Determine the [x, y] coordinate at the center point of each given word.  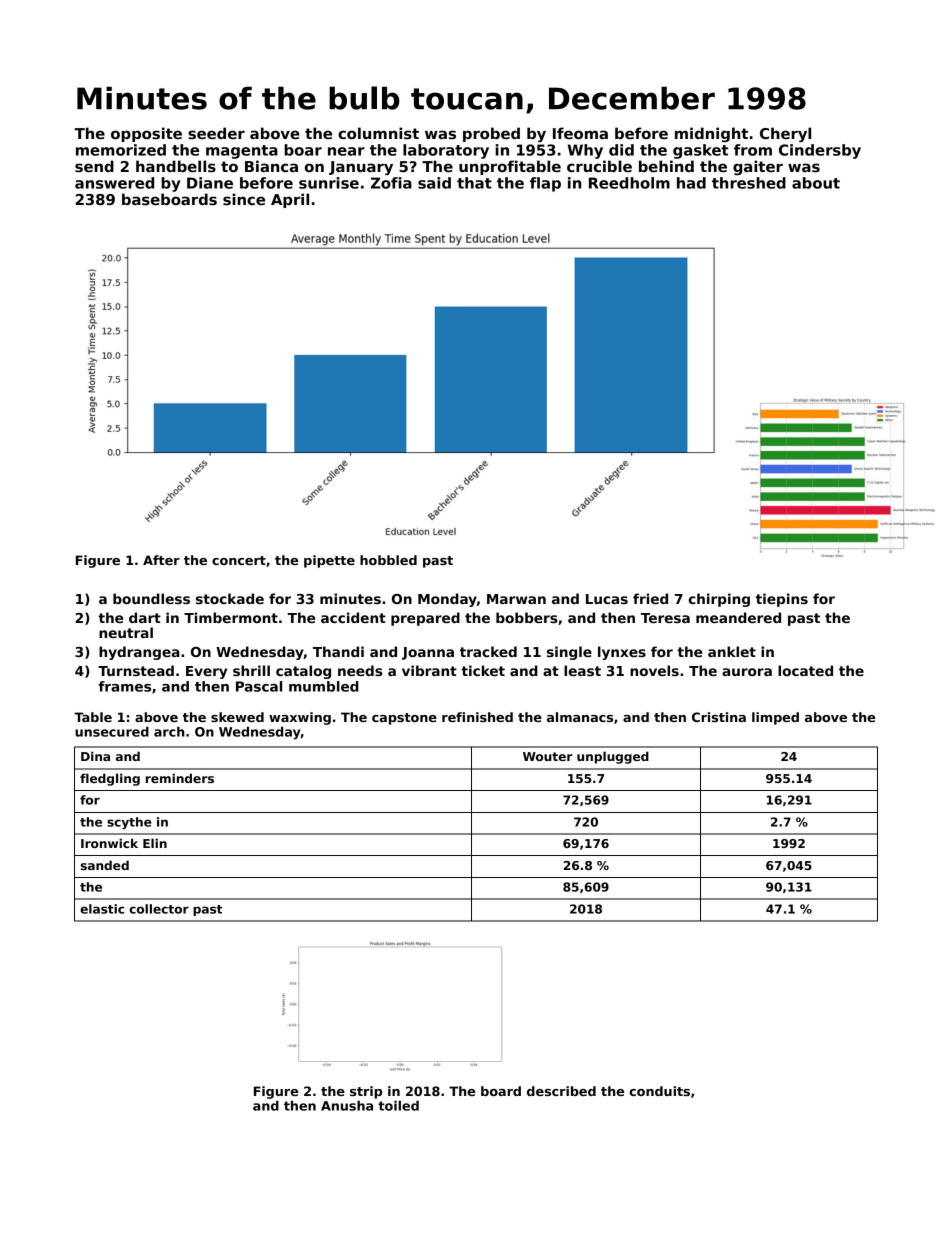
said [434, 183]
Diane [210, 183]
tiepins [782, 600]
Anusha [347, 1105]
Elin [155, 843]
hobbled [388, 560]
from [753, 150]
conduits [659, 1091]
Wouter [548, 756]
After [161, 560]
